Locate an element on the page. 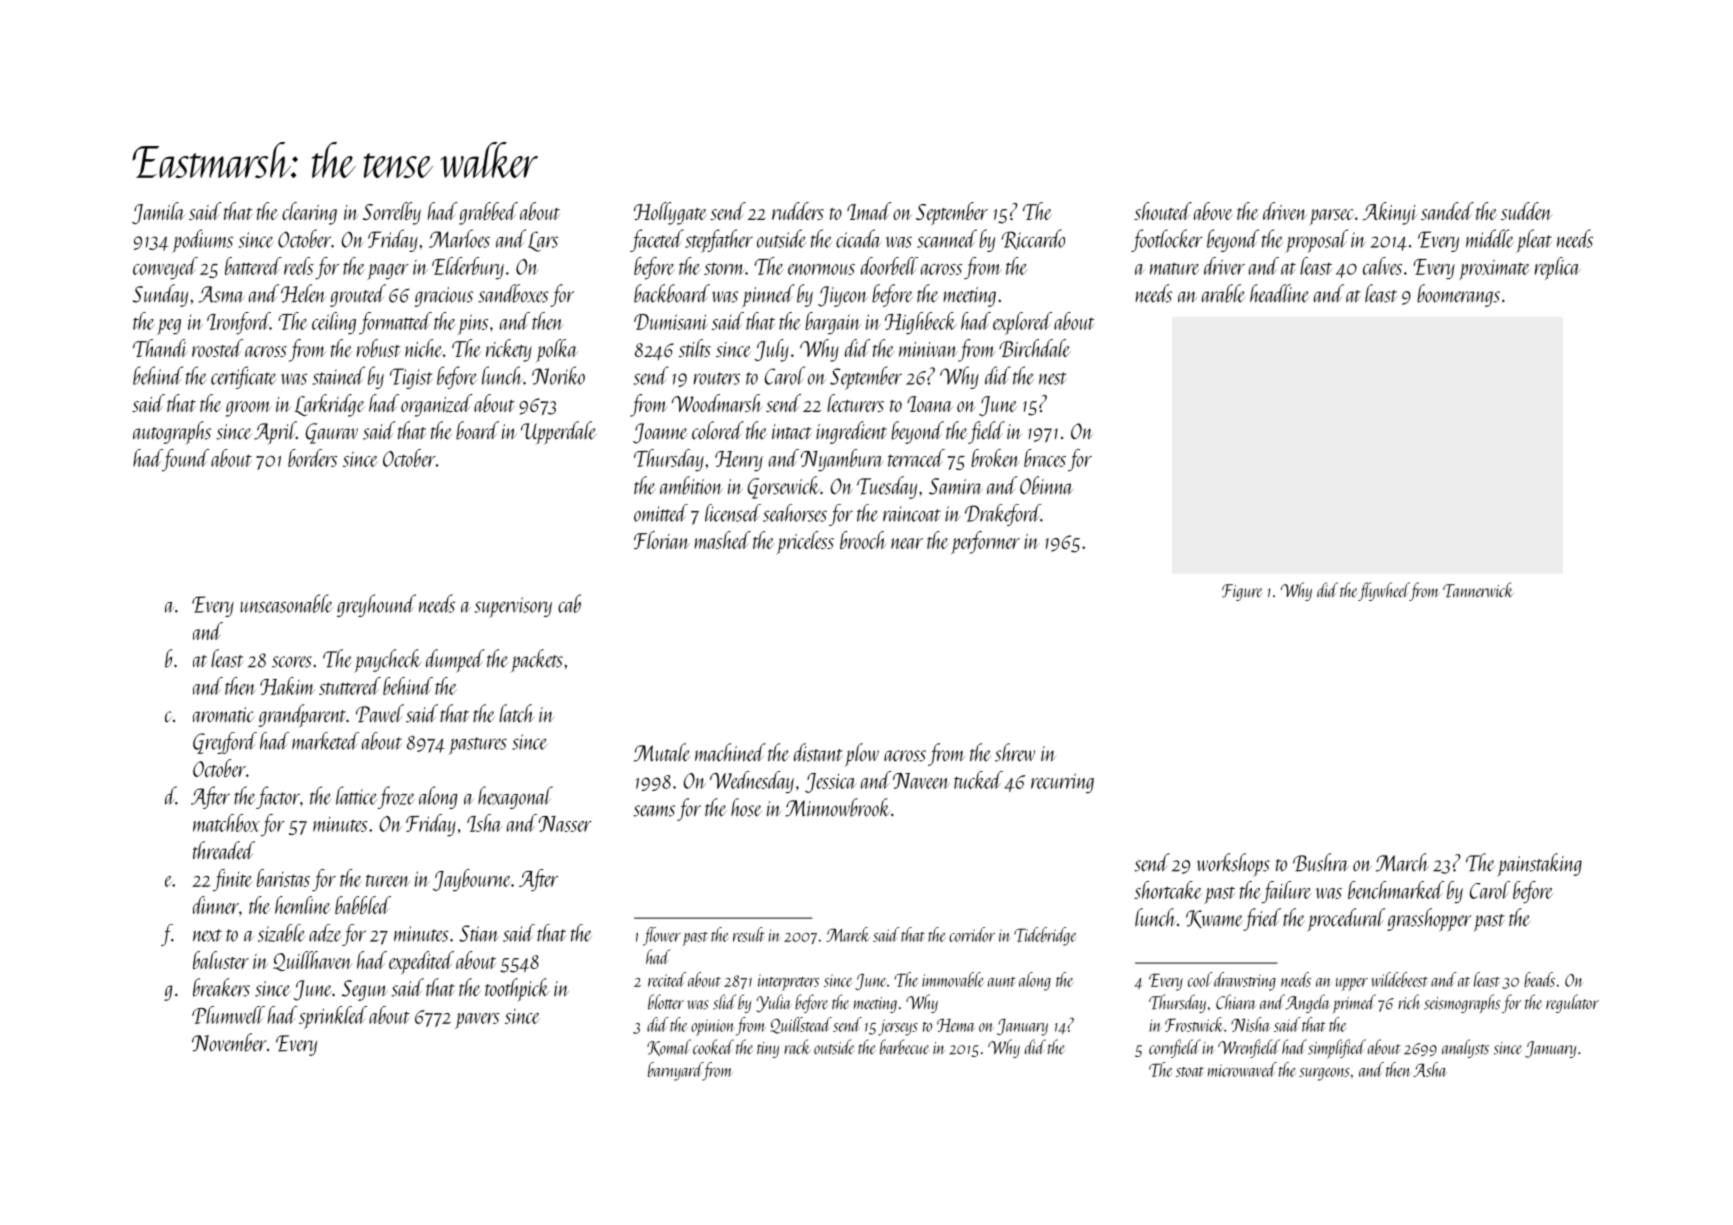 Image resolution: width=1733 pixels, height=1225 pixels. November is located at coordinates (229, 1042).
